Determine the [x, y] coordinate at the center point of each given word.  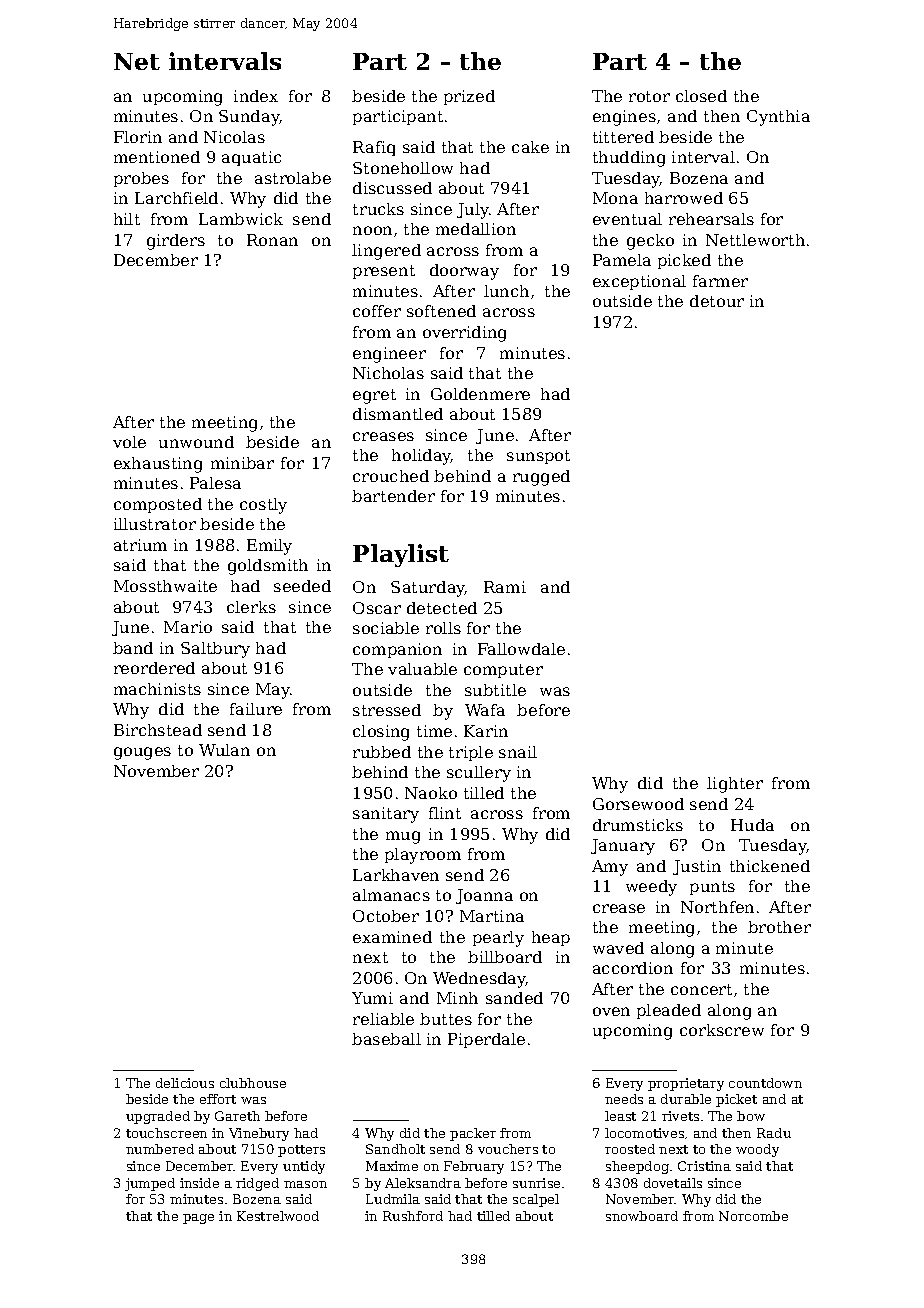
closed [701, 96]
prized [469, 97]
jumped [150, 1184]
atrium [140, 545]
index [256, 96]
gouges [142, 753]
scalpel [536, 1200]
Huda [752, 825]
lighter [735, 785]
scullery [479, 774]
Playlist [401, 555]
